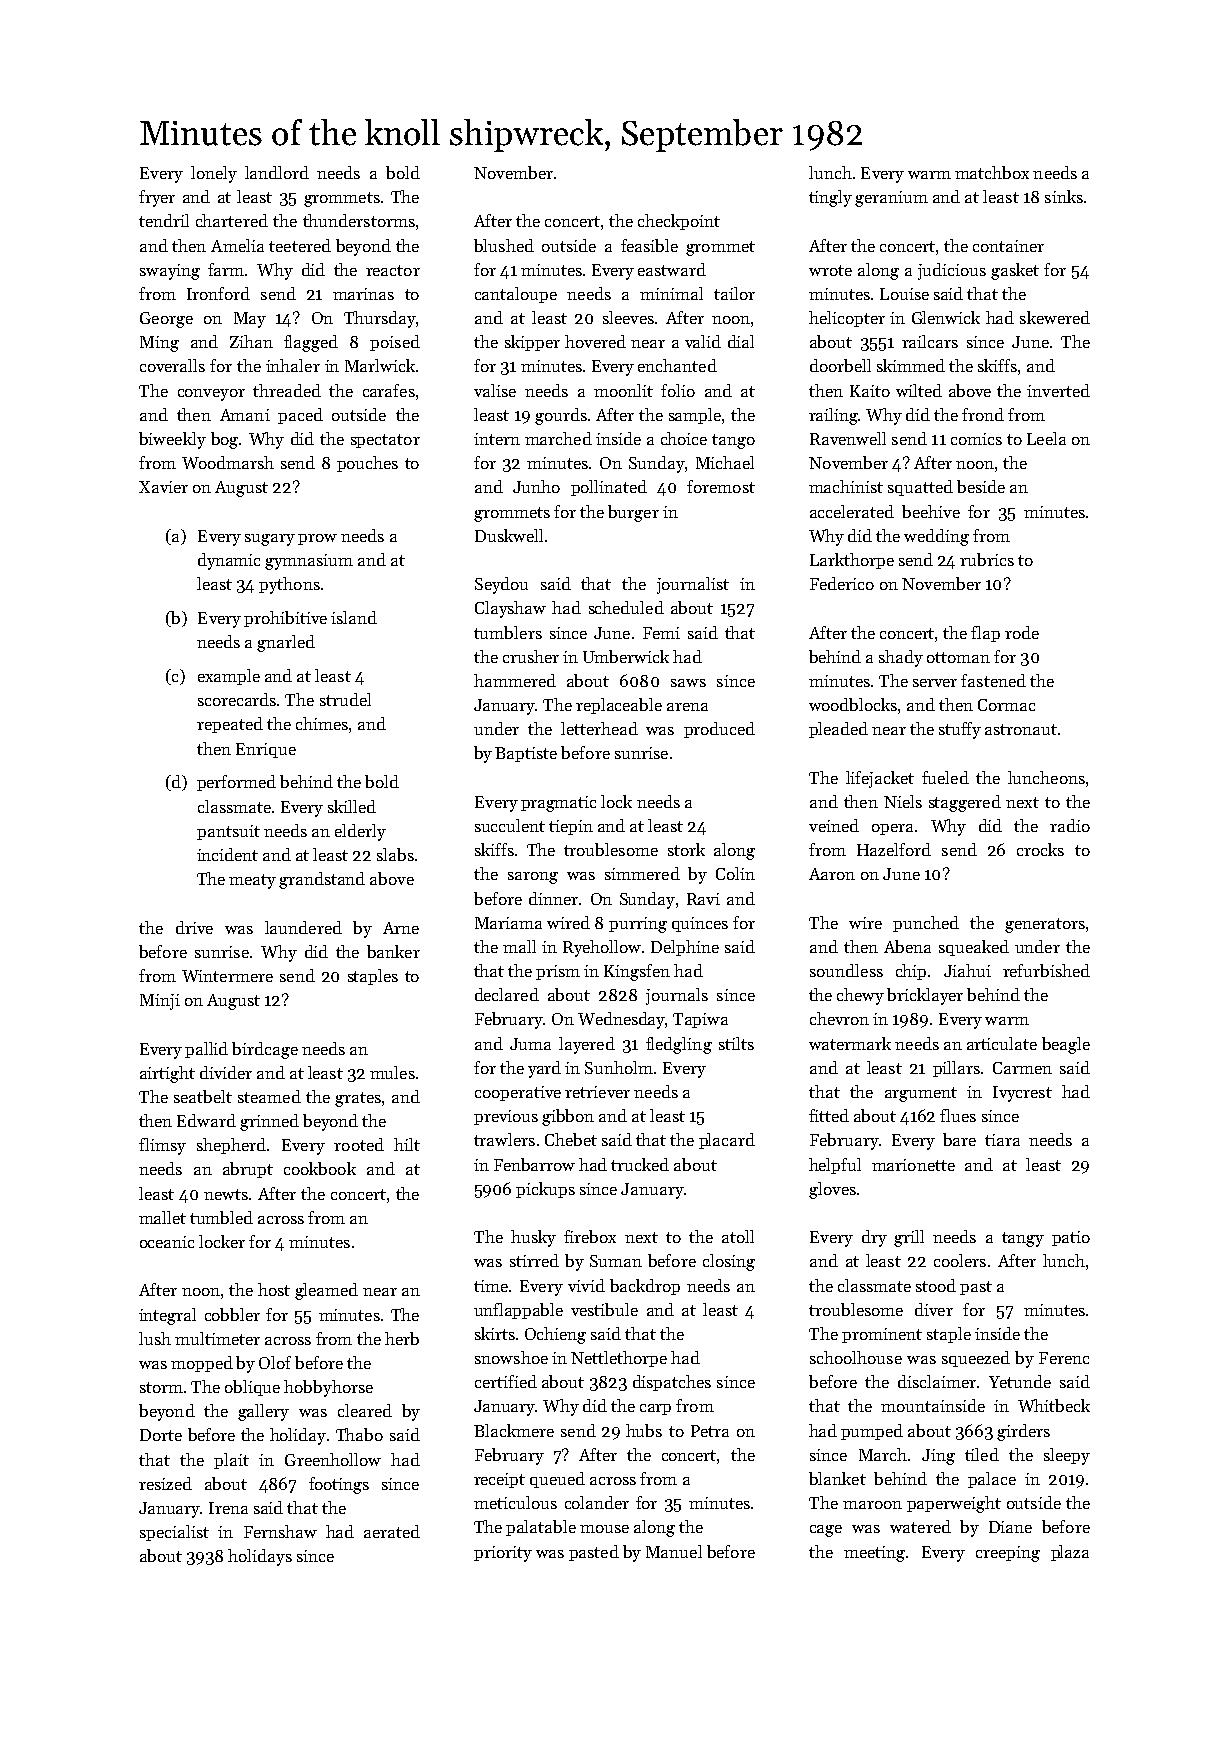 The height and width of the document is (1738, 1229). I want to click on teetered, so click(300, 245).
